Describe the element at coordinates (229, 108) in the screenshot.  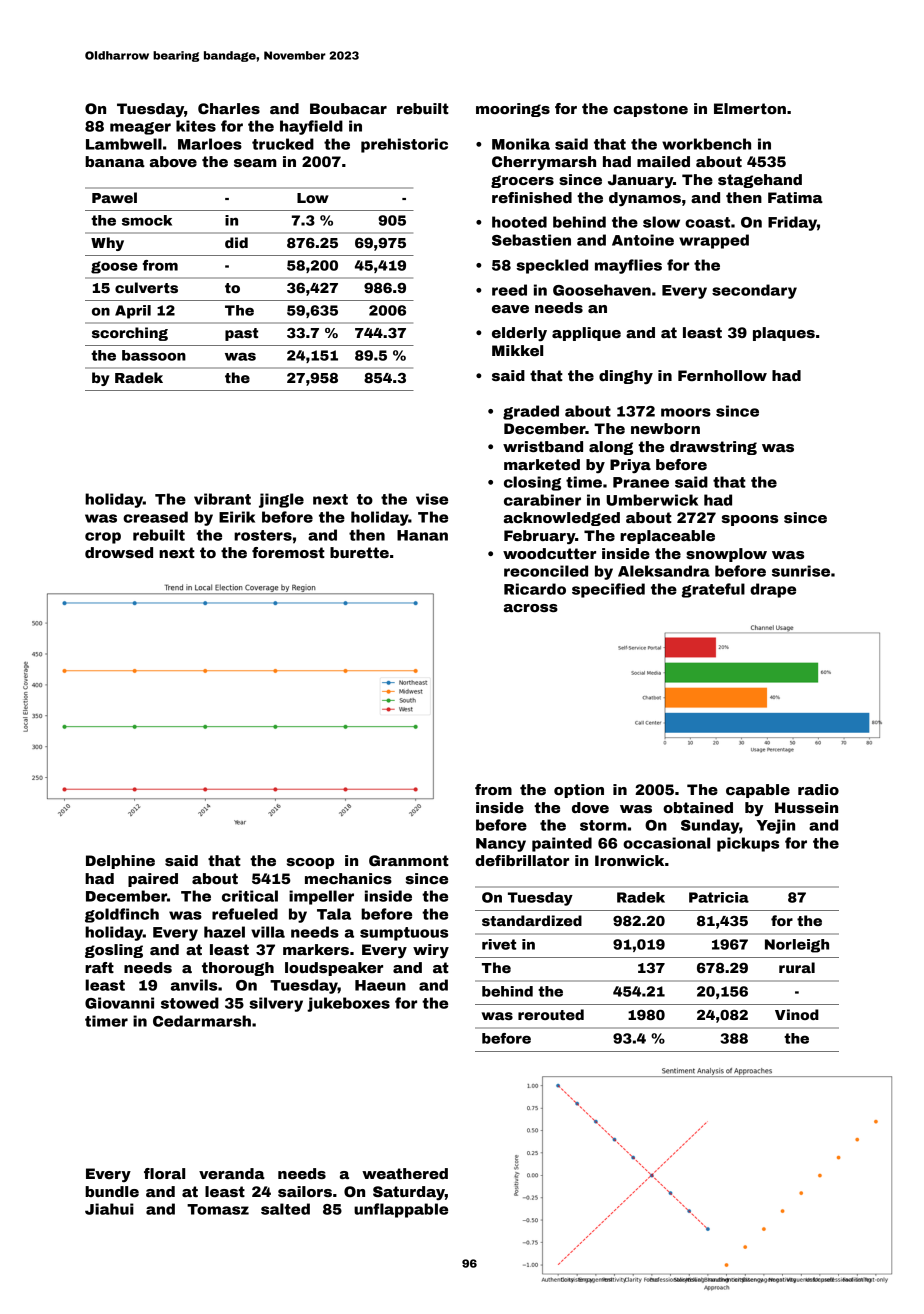
I see `Charles` at that location.
